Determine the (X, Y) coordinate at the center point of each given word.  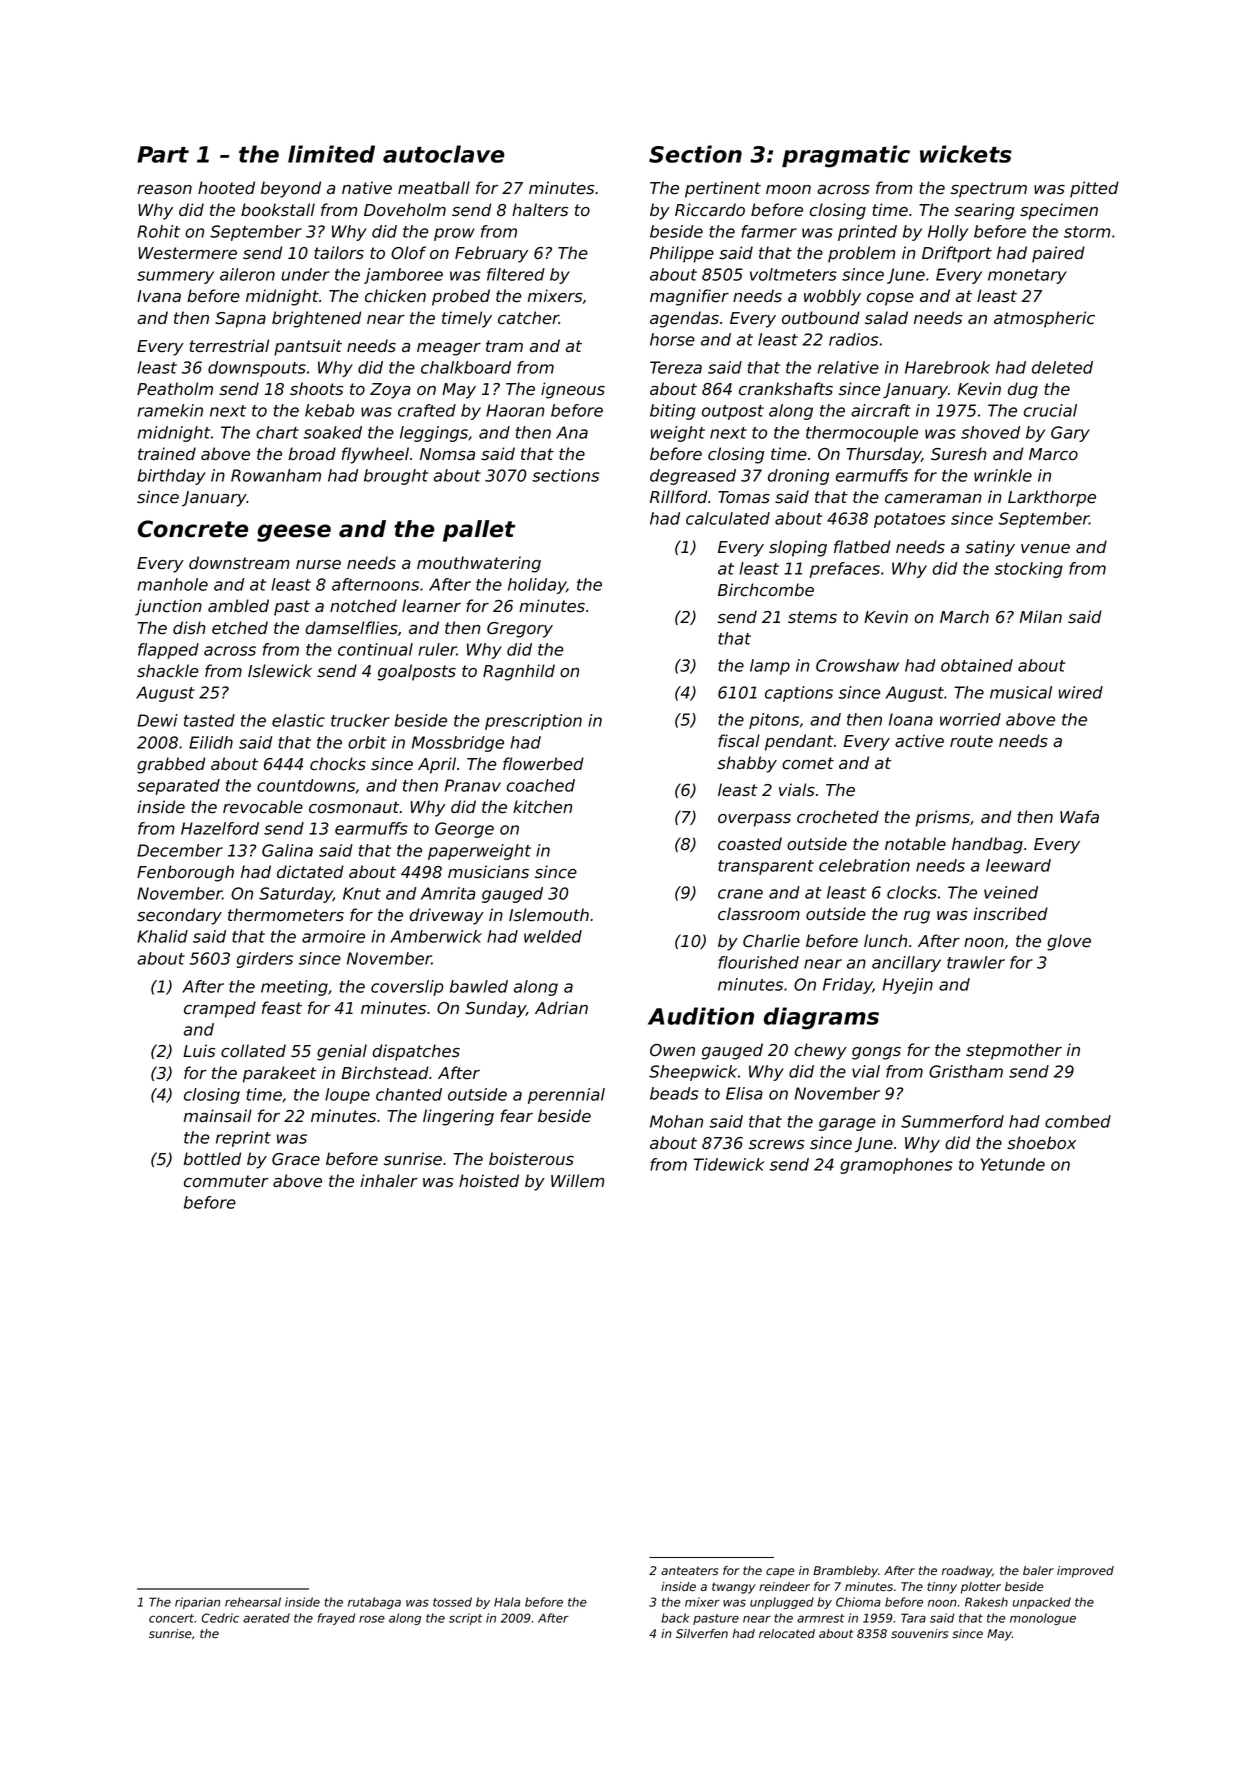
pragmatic (846, 156)
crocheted (838, 817)
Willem (577, 1181)
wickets (966, 154)
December (180, 850)
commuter (226, 1181)
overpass (754, 820)
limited (331, 154)
